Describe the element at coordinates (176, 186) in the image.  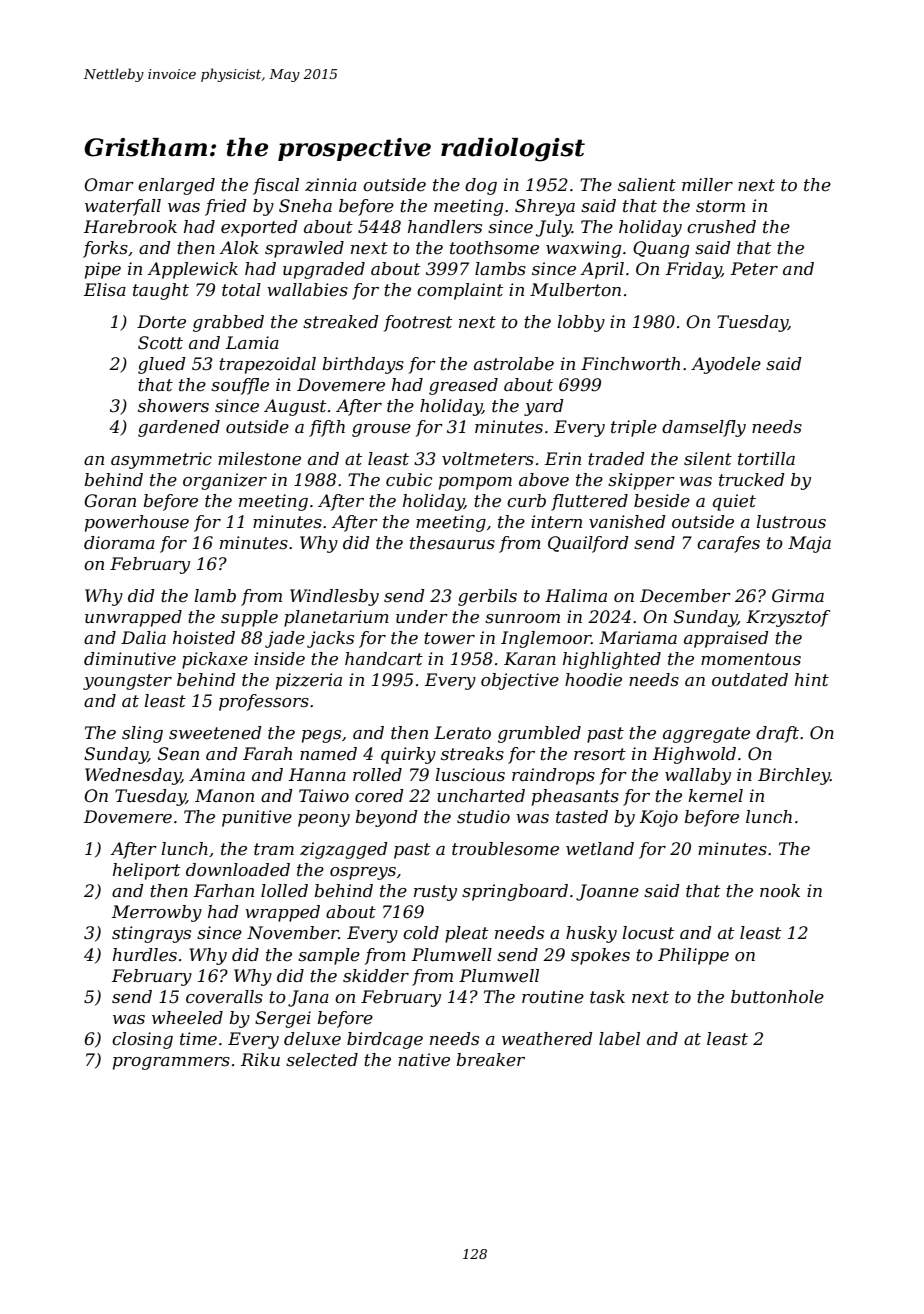
I see `enlarged` at that location.
